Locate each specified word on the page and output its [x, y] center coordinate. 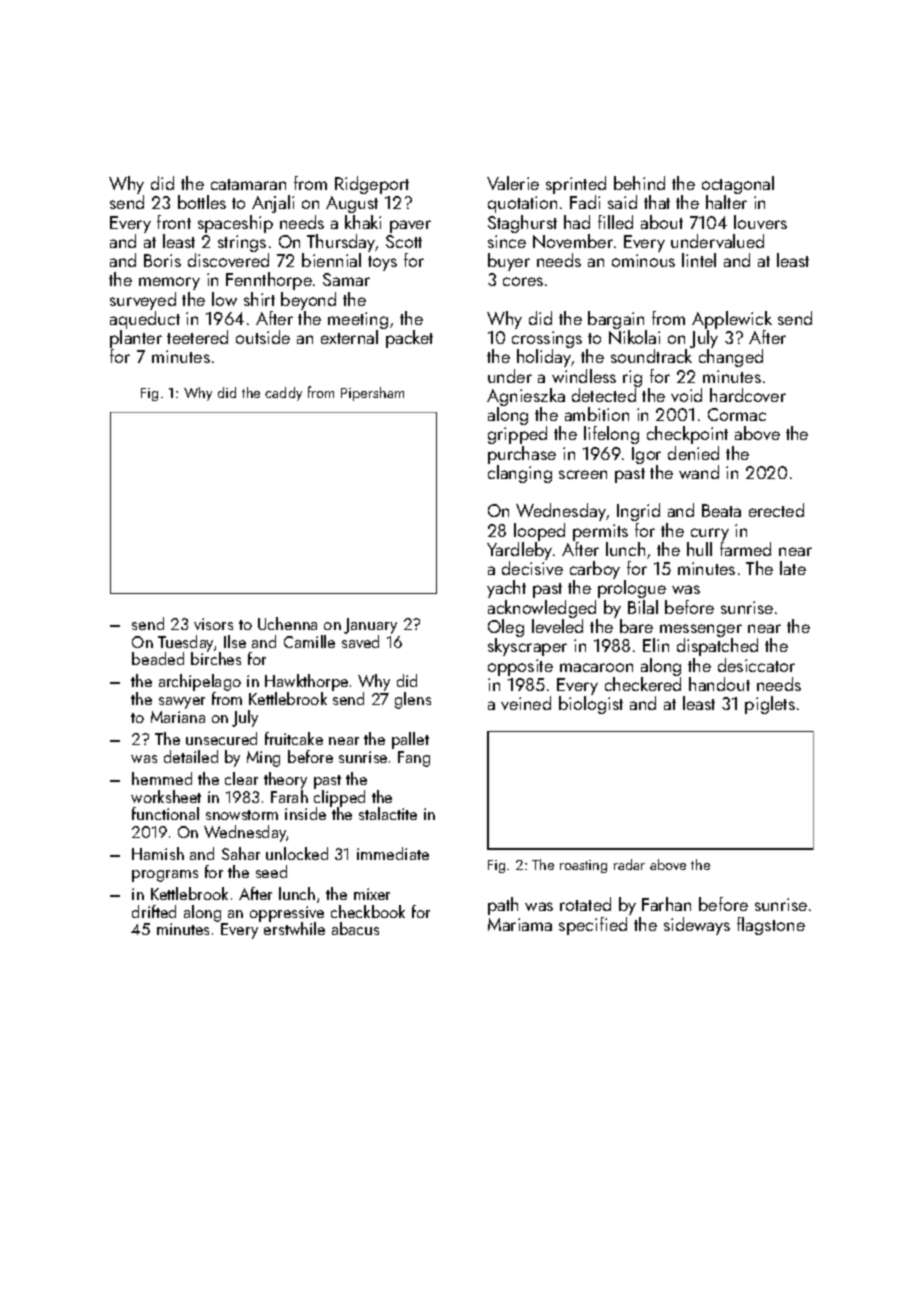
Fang [414, 759]
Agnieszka [526, 397]
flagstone [771, 926]
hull [699, 549]
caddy [283, 394]
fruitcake [294, 738]
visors [213, 624]
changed [731, 358]
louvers [760, 222]
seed [271, 871]
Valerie [513, 183]
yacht [506, 589]
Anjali [273, 204]
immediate [393, 853]
